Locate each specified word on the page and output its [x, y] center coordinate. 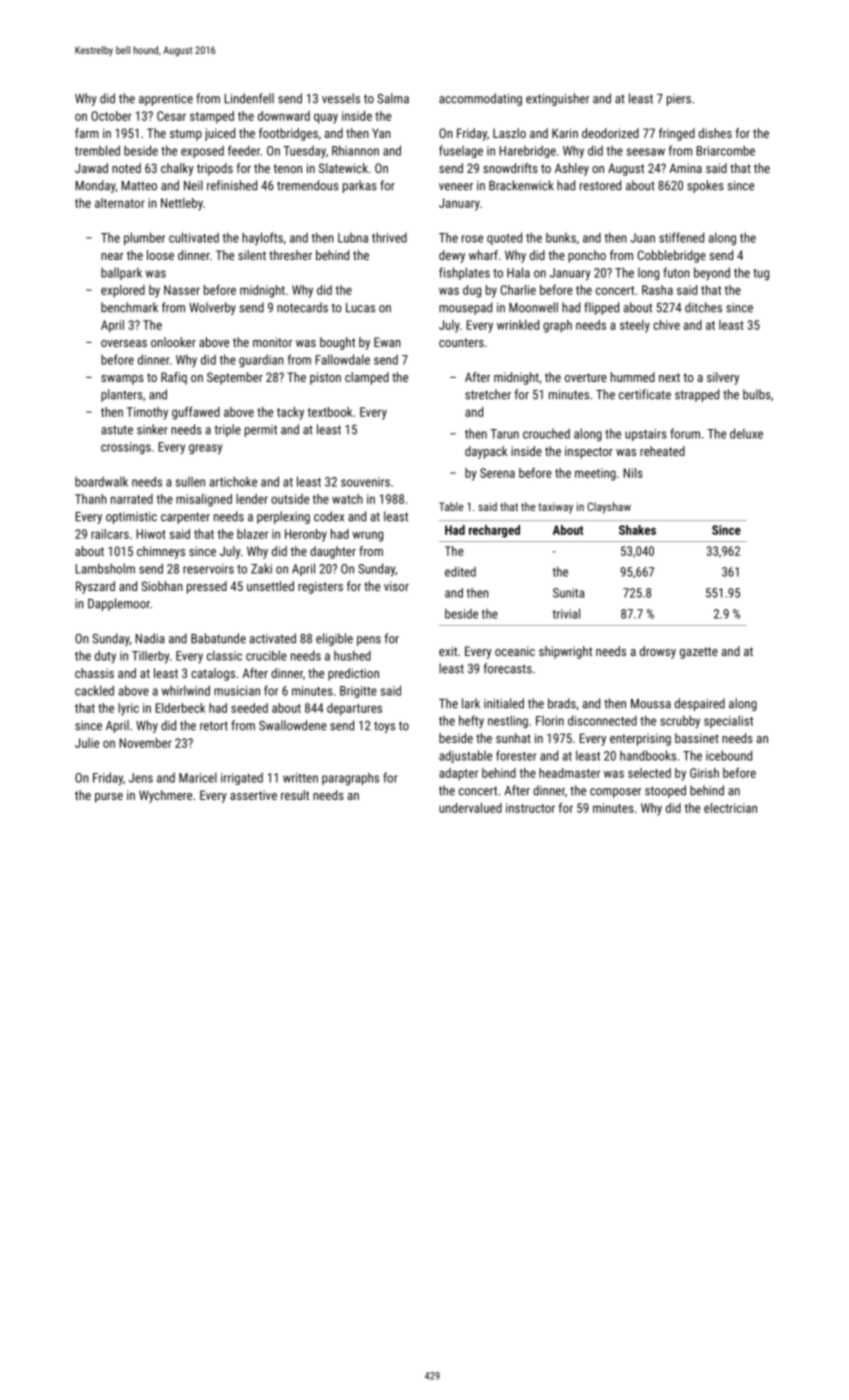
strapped [697, 395]
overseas [124, 343]
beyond [712, 273]
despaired [700, 704]
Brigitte [358, 692]
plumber [144, 238]
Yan [381, 133]
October [111, 116]
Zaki [261, 568]
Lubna [353, 237]
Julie [87, 743]
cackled [94, 690]
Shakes [637, 530]
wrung [367, 536]
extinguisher [557, 99]
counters [461, 342]
